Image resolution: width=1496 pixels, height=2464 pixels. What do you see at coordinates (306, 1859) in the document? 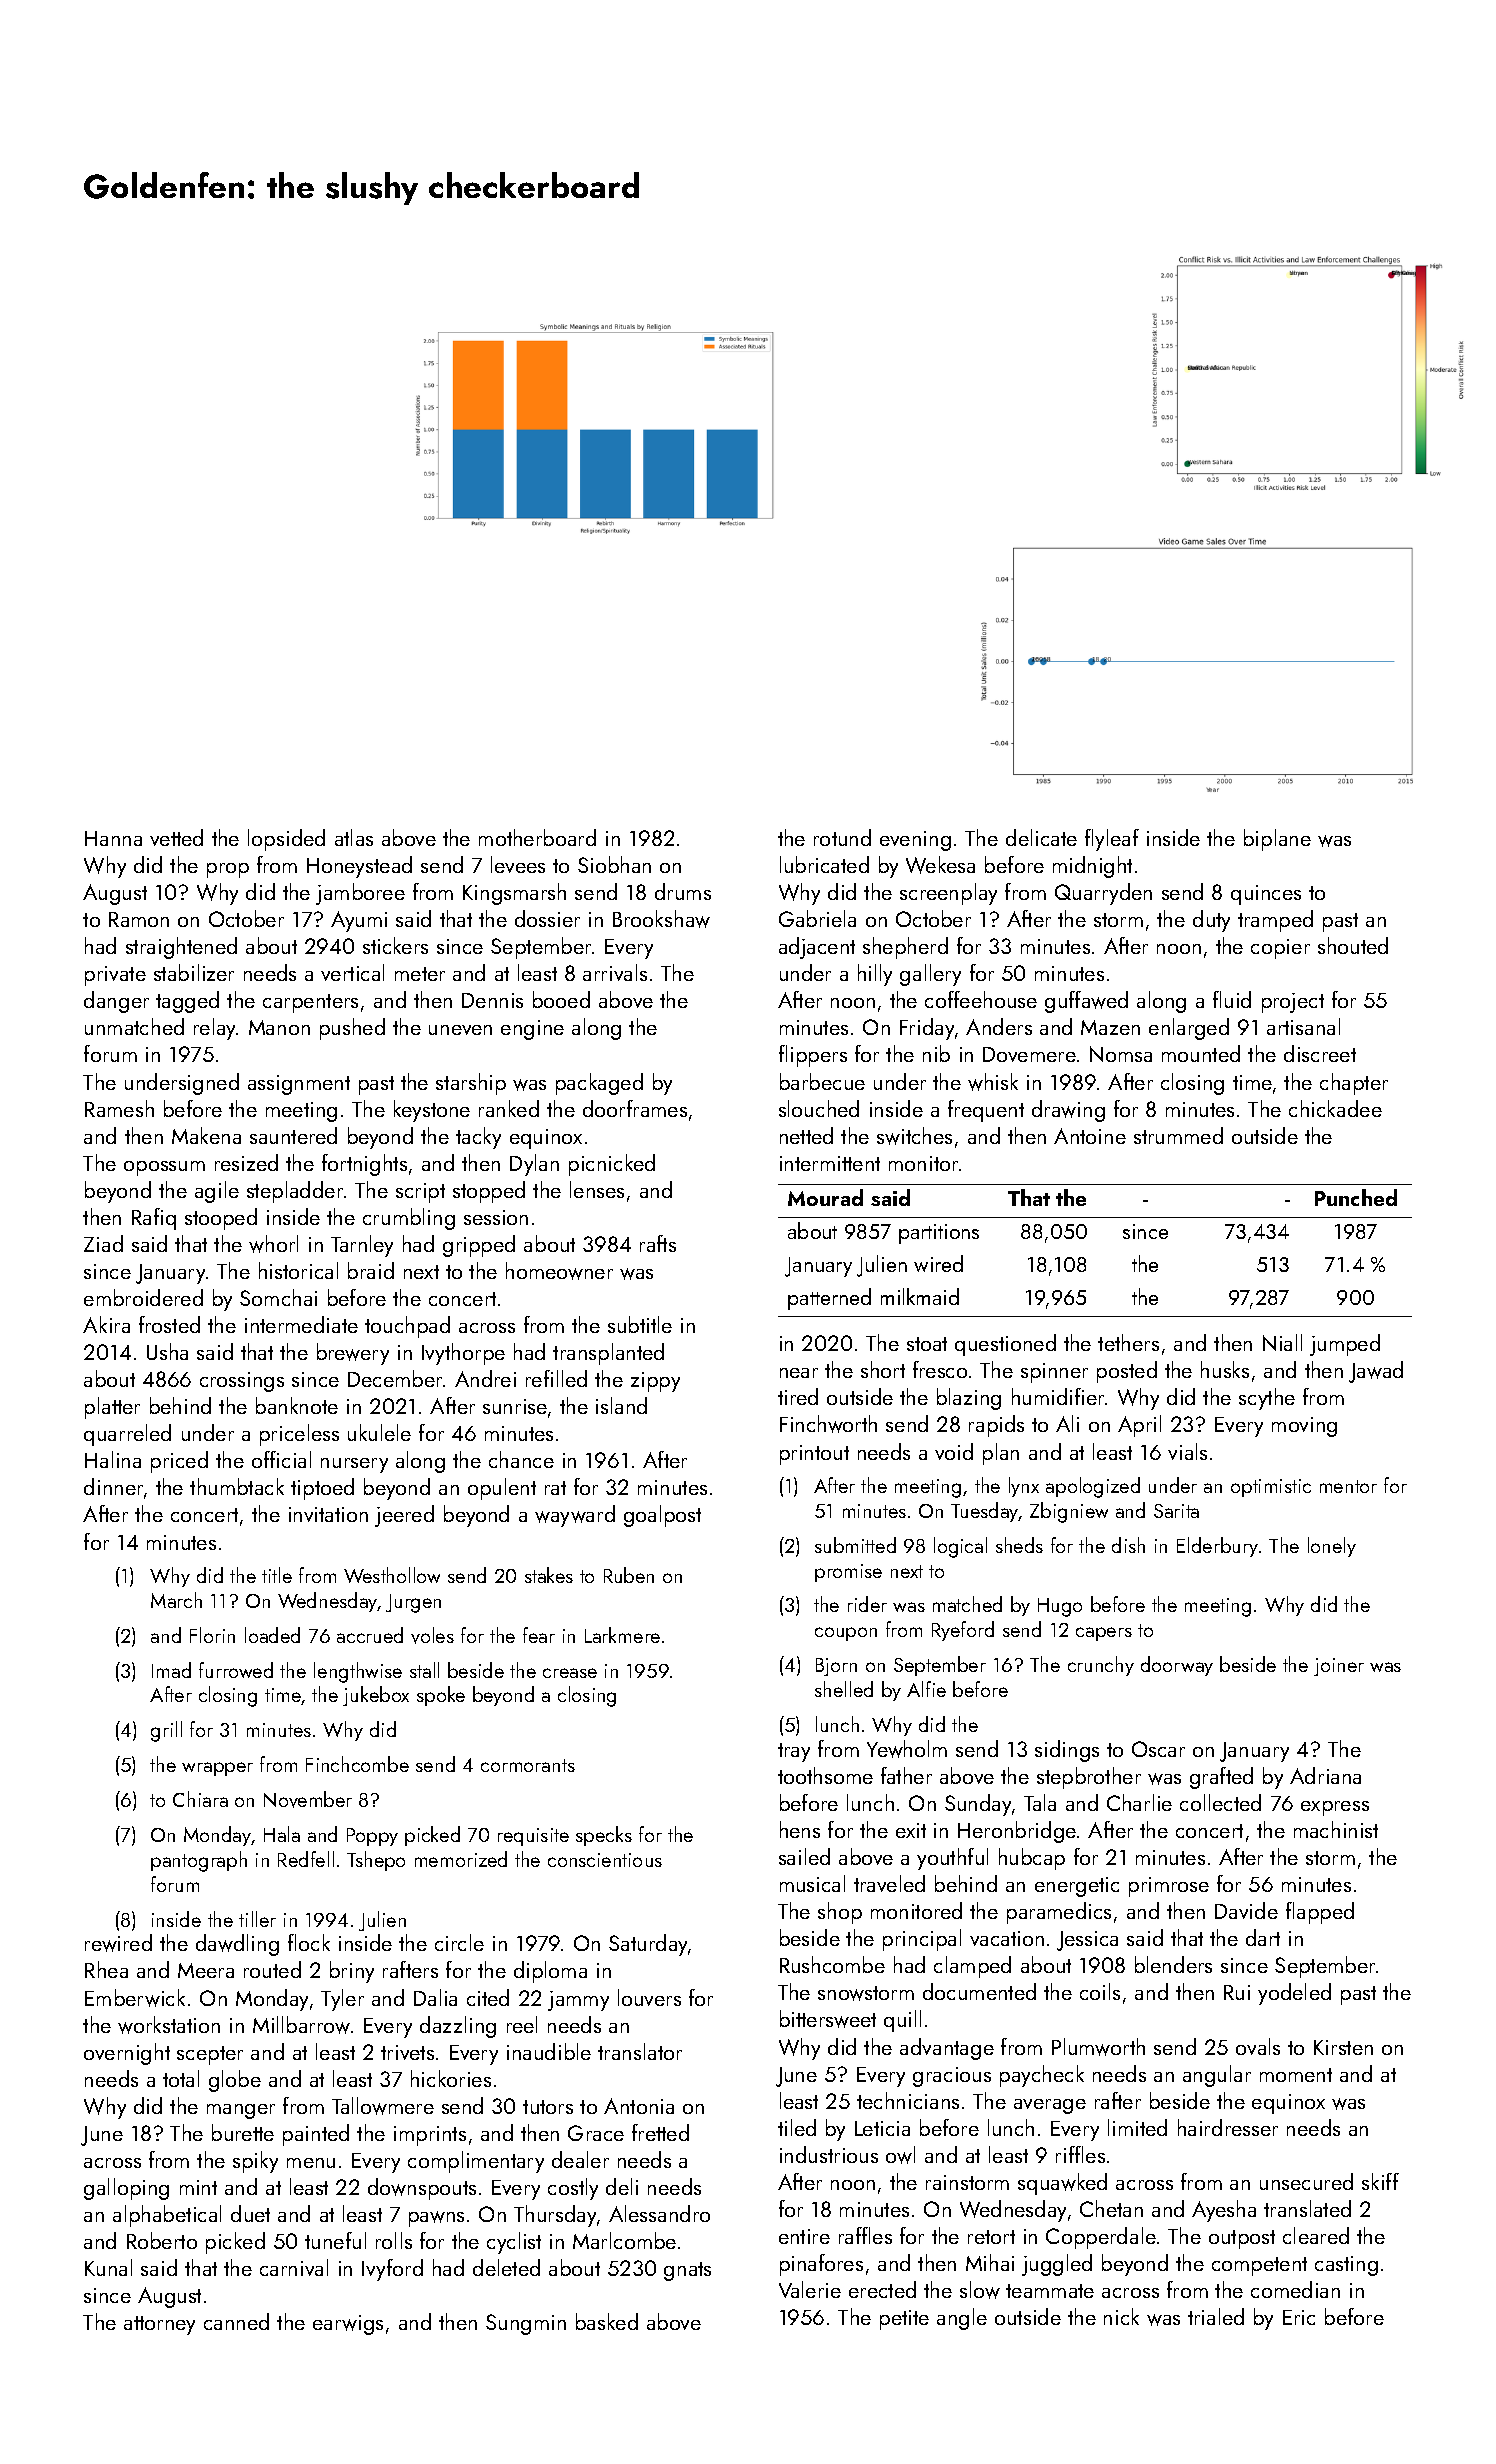
I see `Redfell` at bounding box center [306, 1859].
